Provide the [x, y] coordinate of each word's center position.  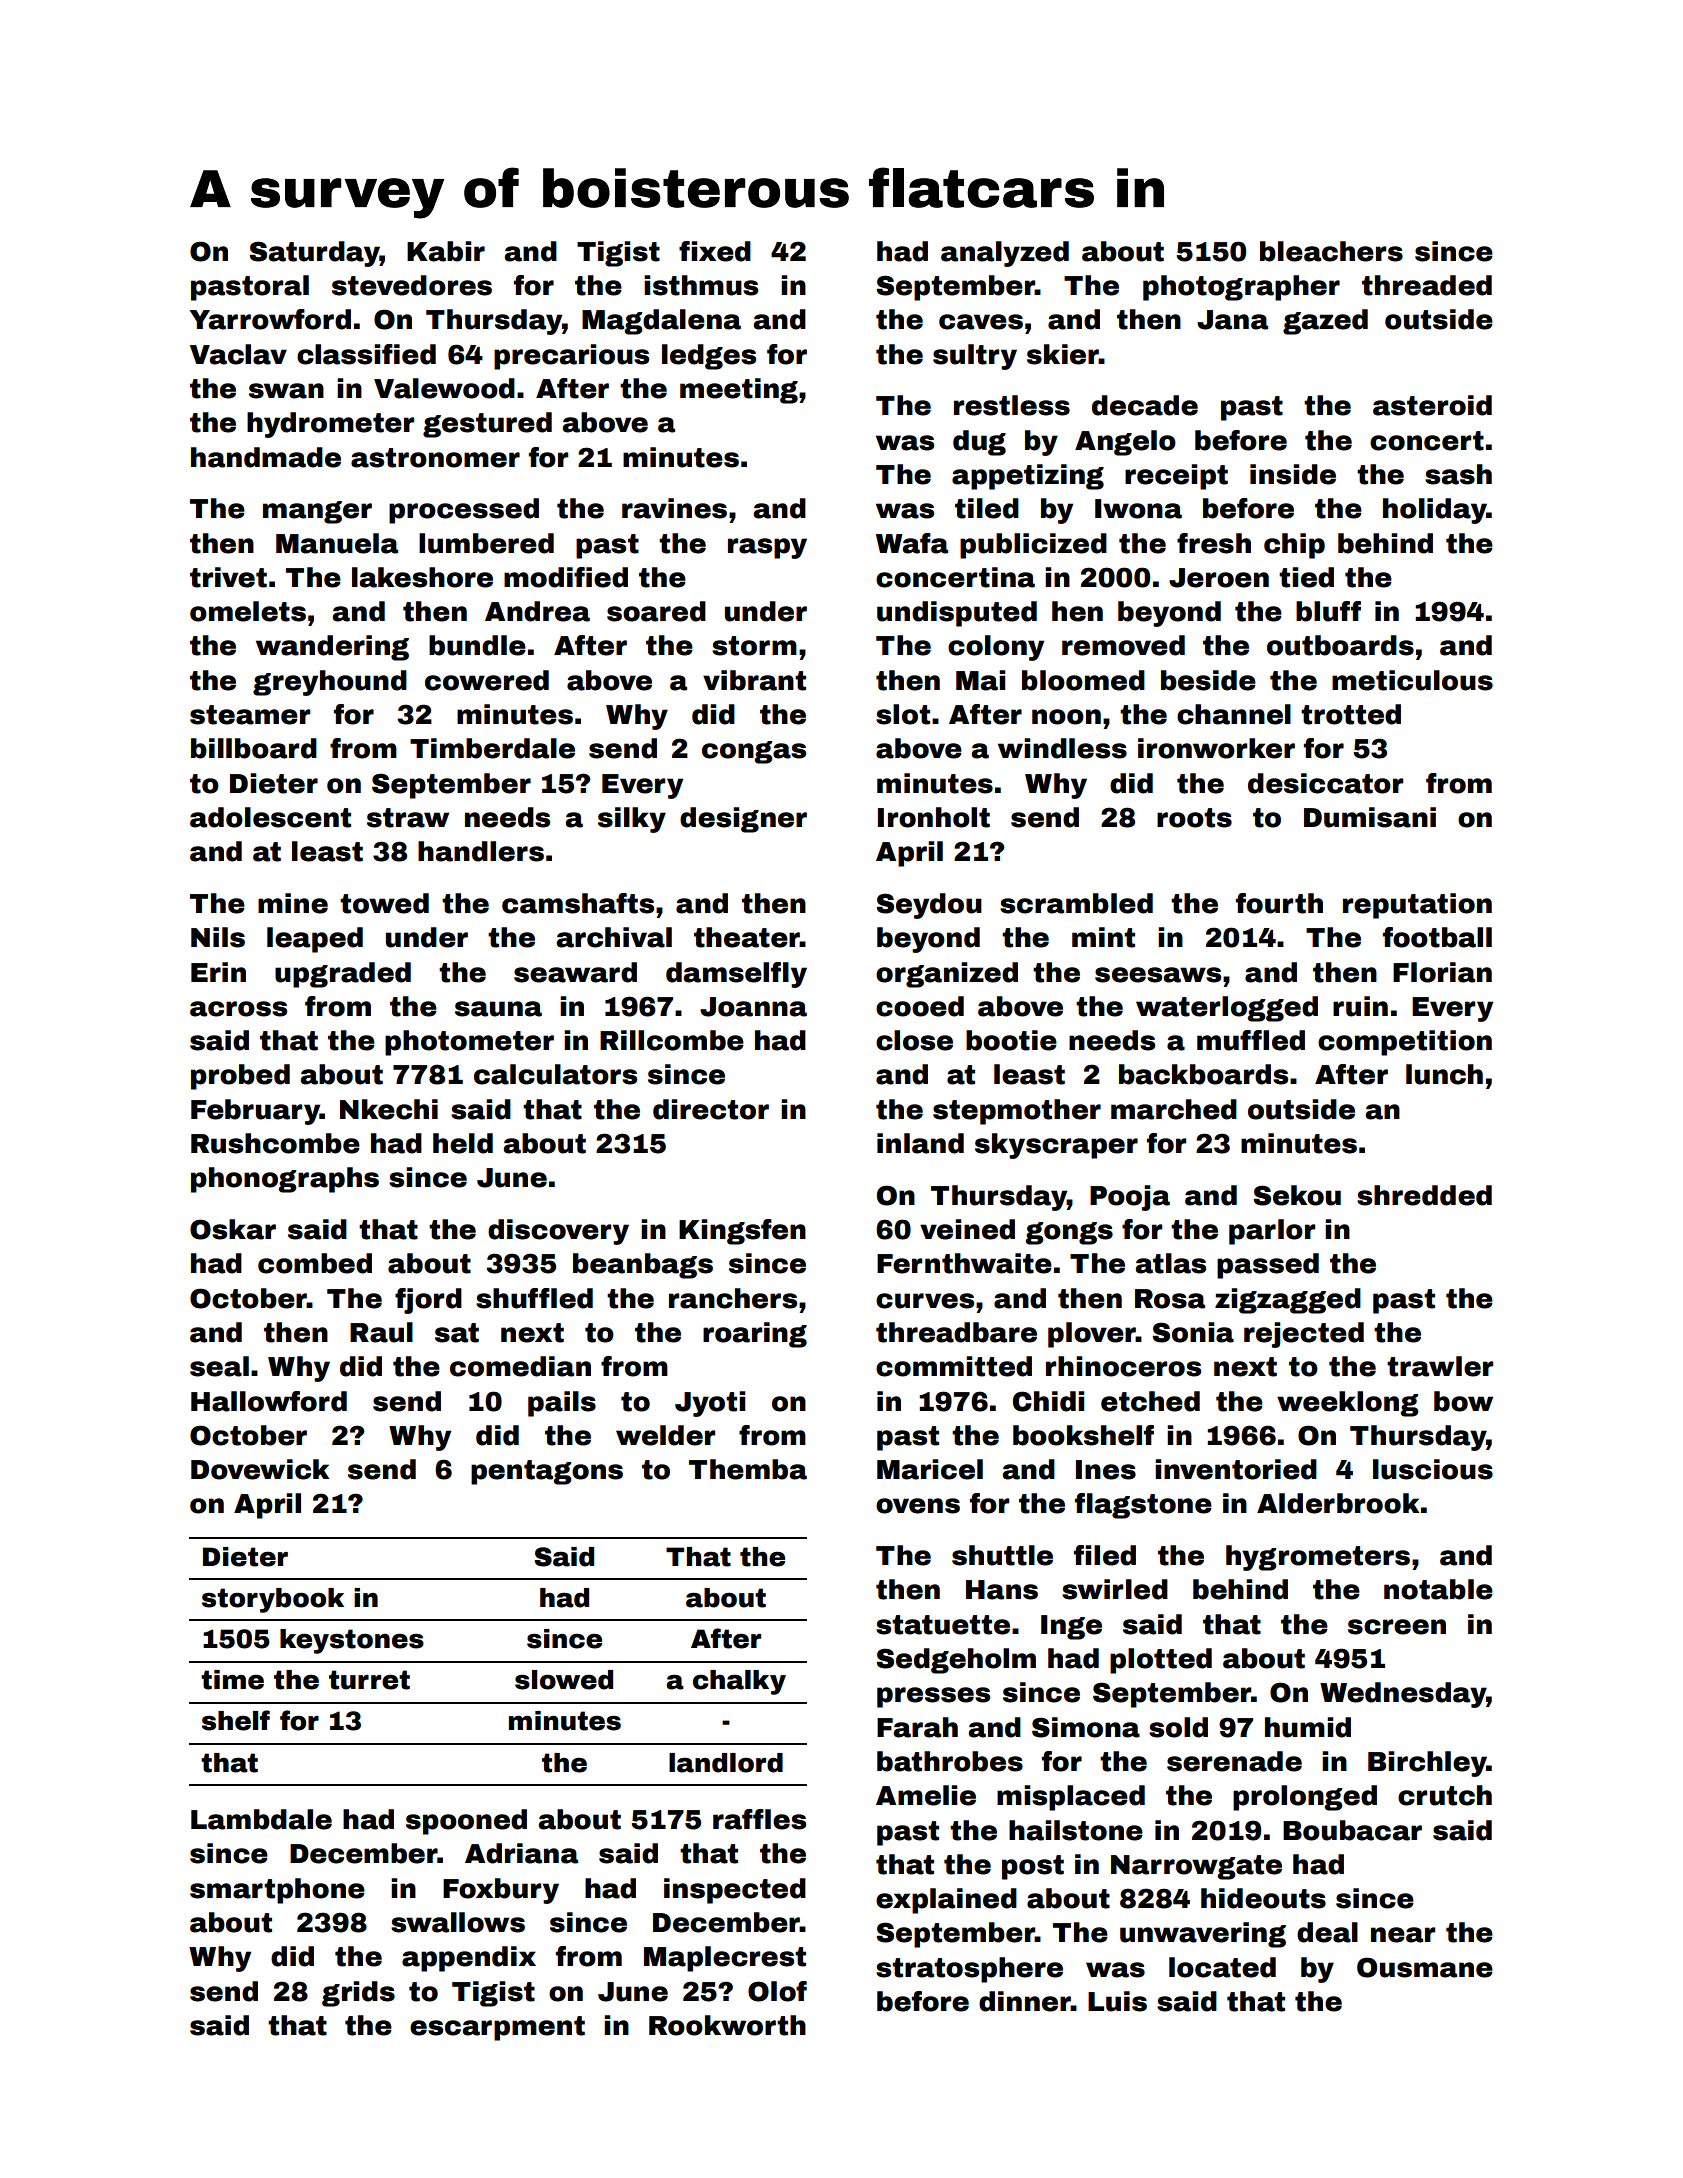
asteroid [1432, 405]
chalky [739, 1682]
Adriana [521, 1853]
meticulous [1412, 680]
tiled [987, 508]
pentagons [547, 1472]
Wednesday [1403, 1695]
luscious [1433, 1469]
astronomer [435, 458]
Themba [748, 1469]
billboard [254, 748]
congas [754, 752]
